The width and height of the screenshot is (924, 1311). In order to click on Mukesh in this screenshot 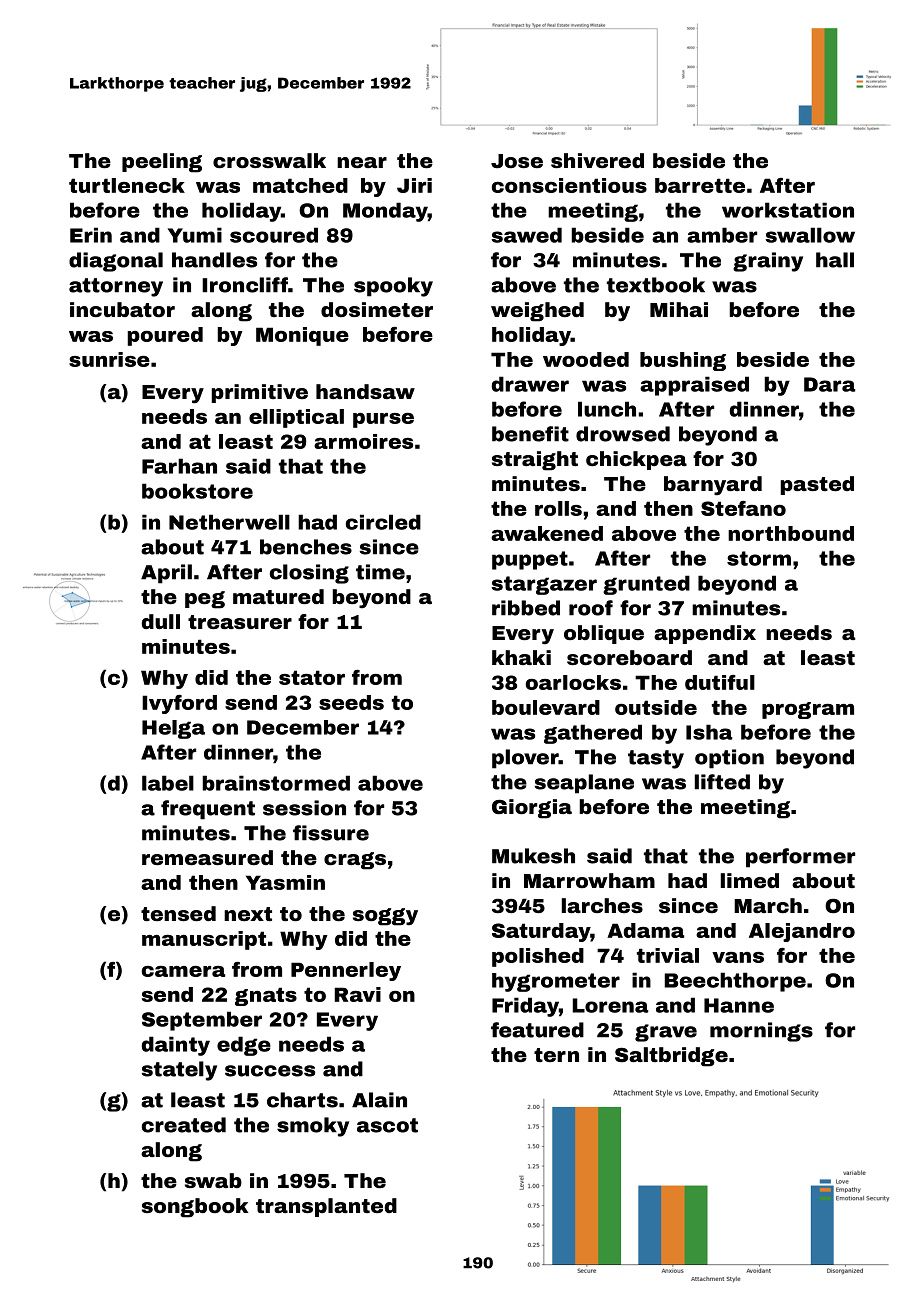, I will do `click(533, 856)`.
